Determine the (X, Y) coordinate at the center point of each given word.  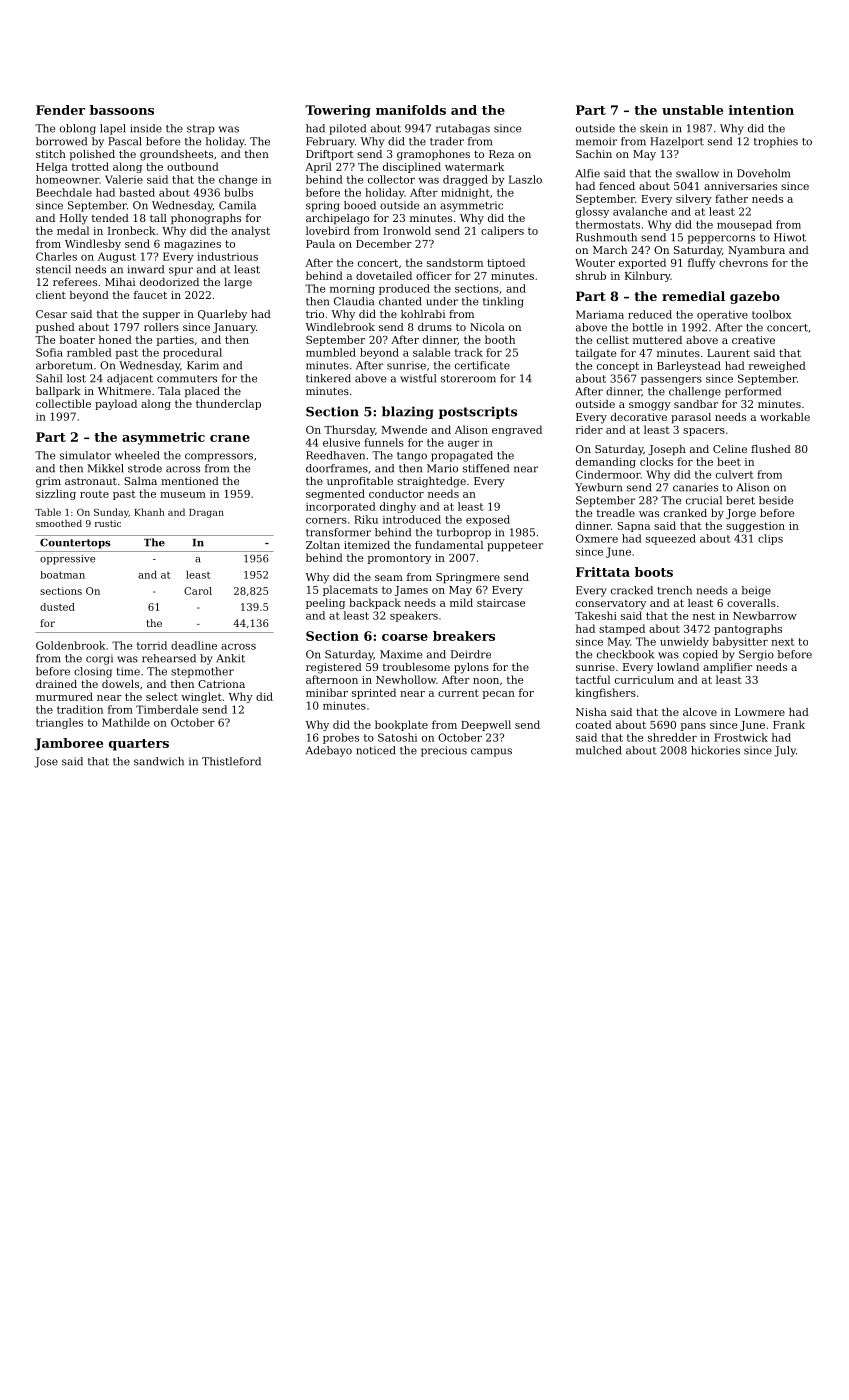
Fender (60, 110)
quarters (139, 745)
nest (704, 616)
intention (761, 110)
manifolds (411, 110)
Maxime (401, 654)
